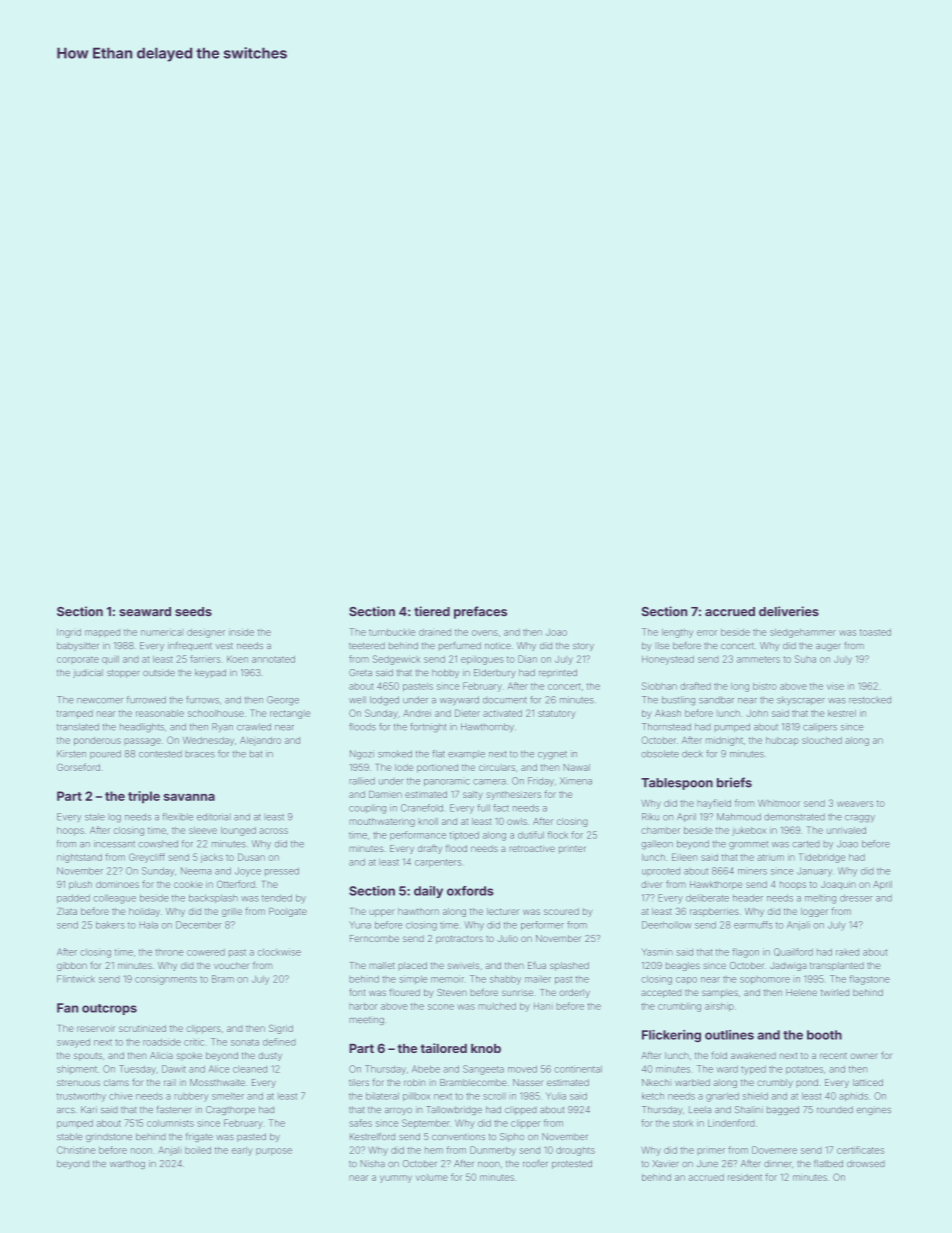 This image has height=1233, width=952. What do you see at coordinates (822, 858) in the image?
I see `Tidebridge` at bounding box center [822, 858].
